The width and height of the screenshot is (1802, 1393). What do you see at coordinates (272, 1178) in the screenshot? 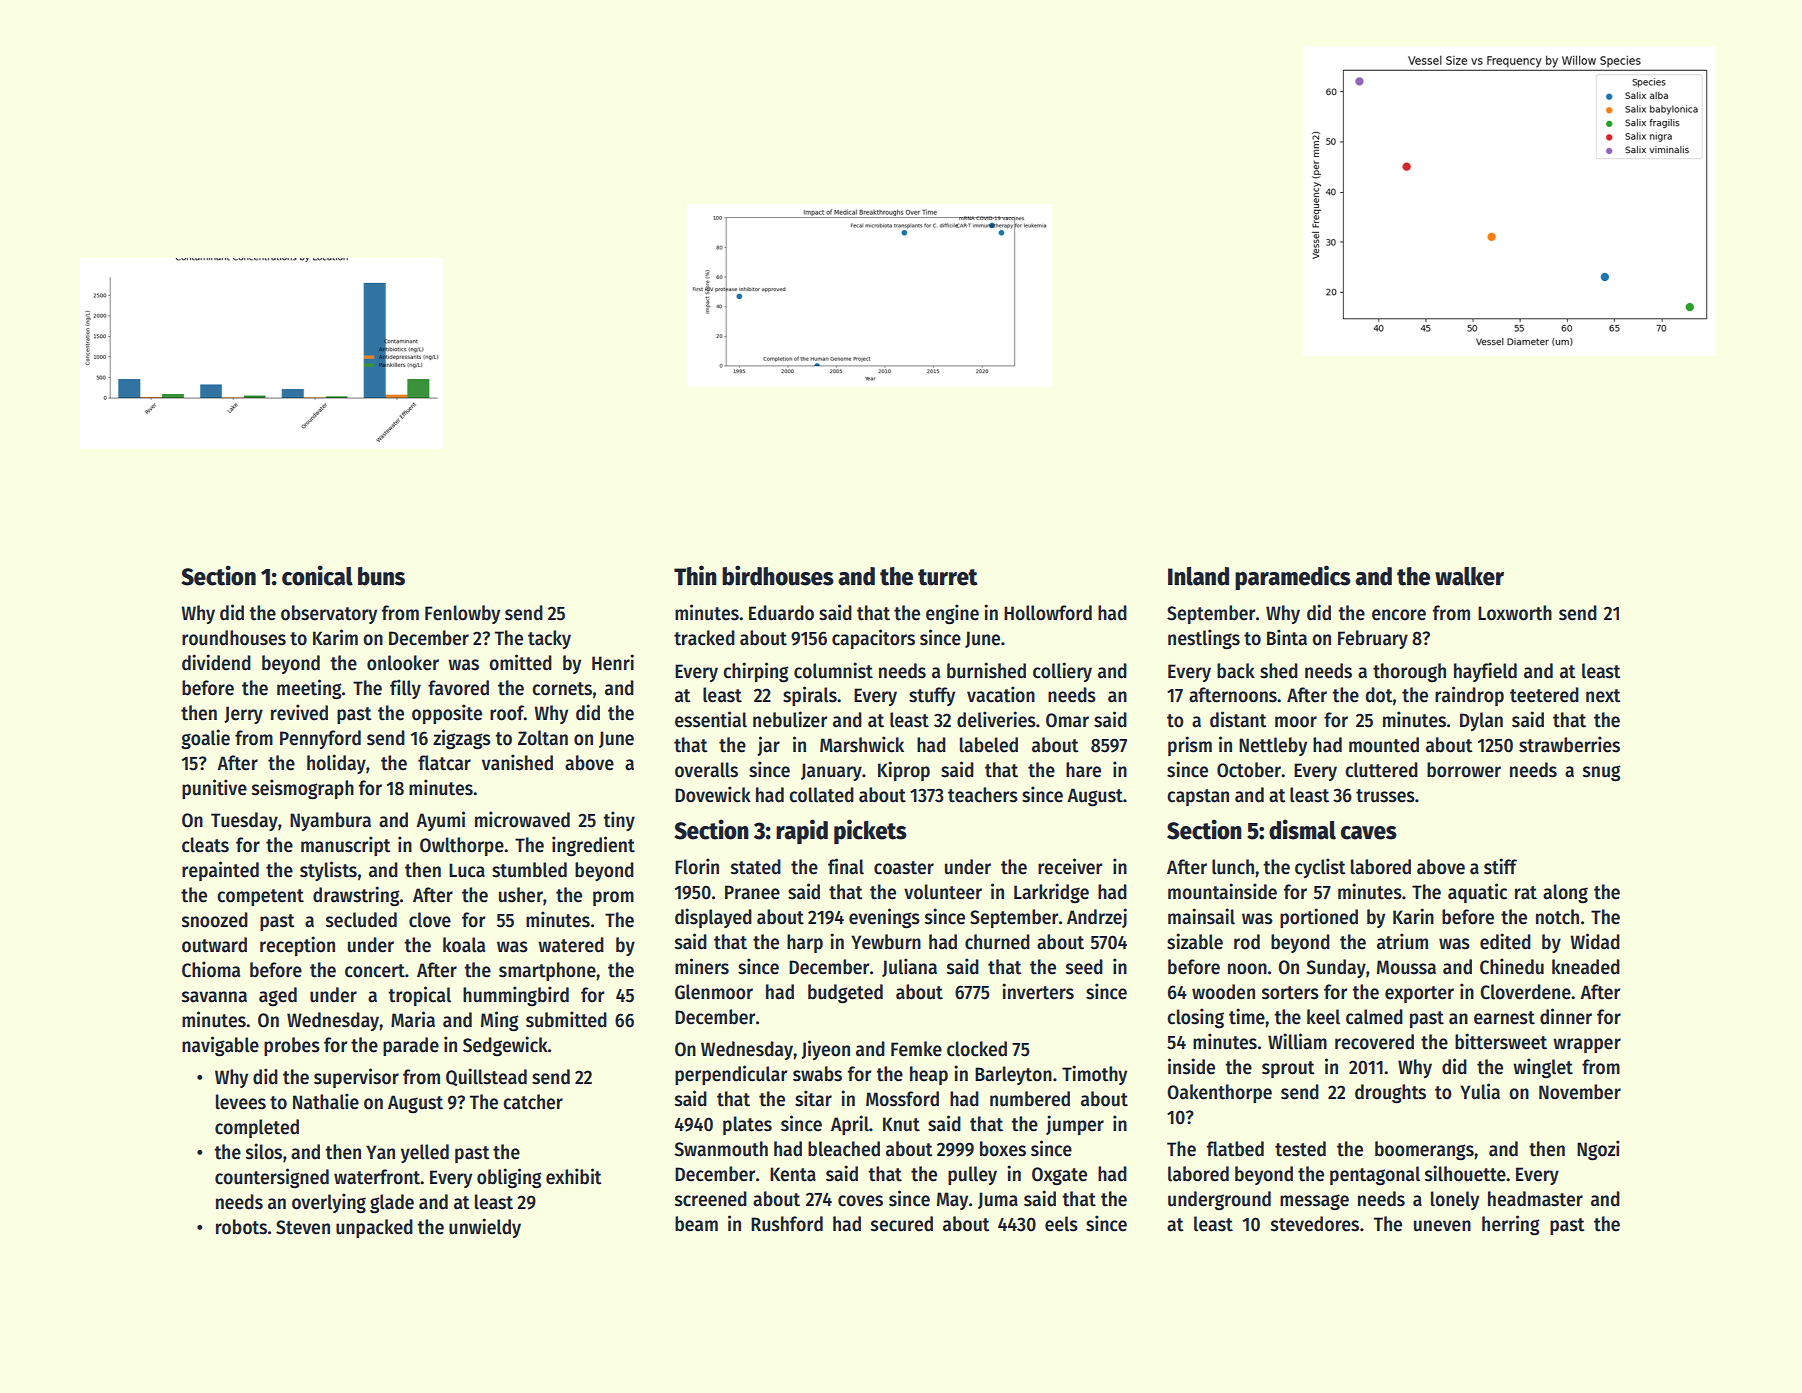
I see `countersigned` at bounding box center [272, 1178].
